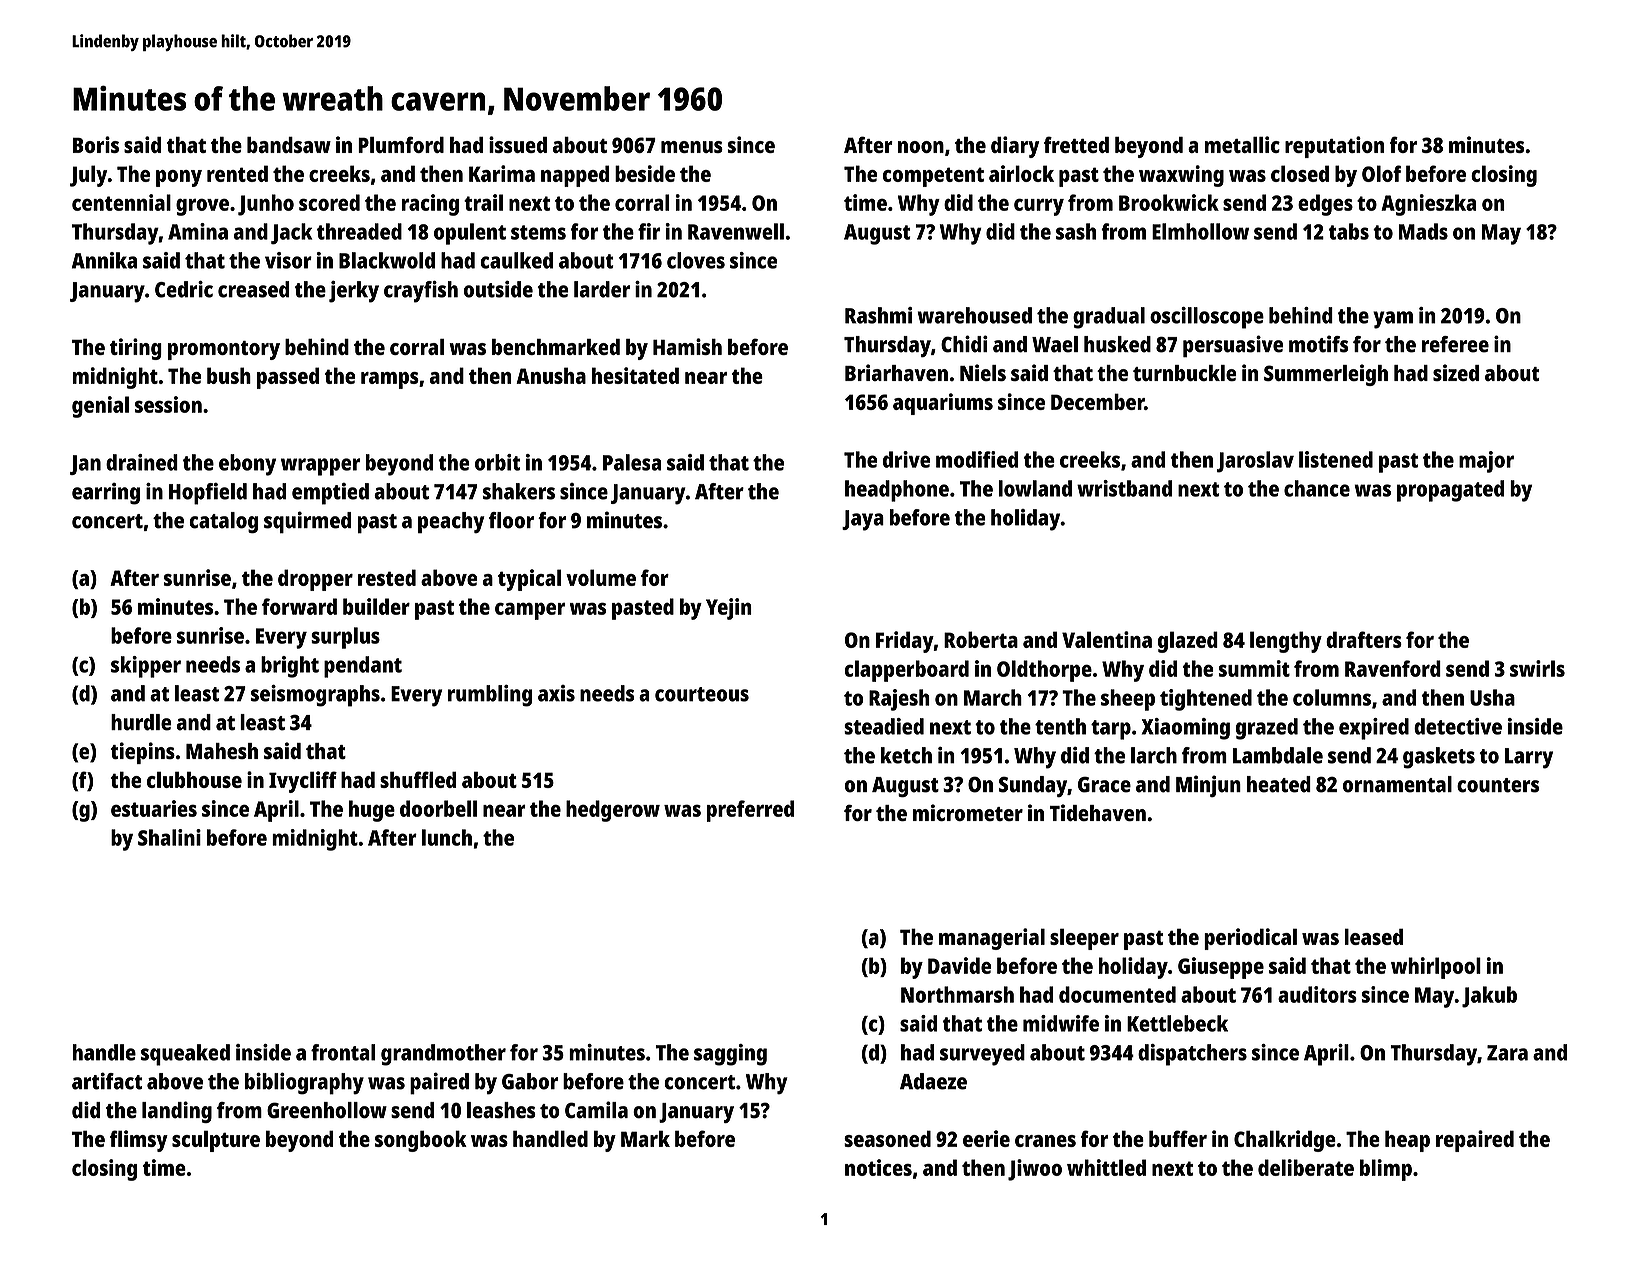 The image size is (1640, 1267). I want to click on summit, so click(1254, 668).
